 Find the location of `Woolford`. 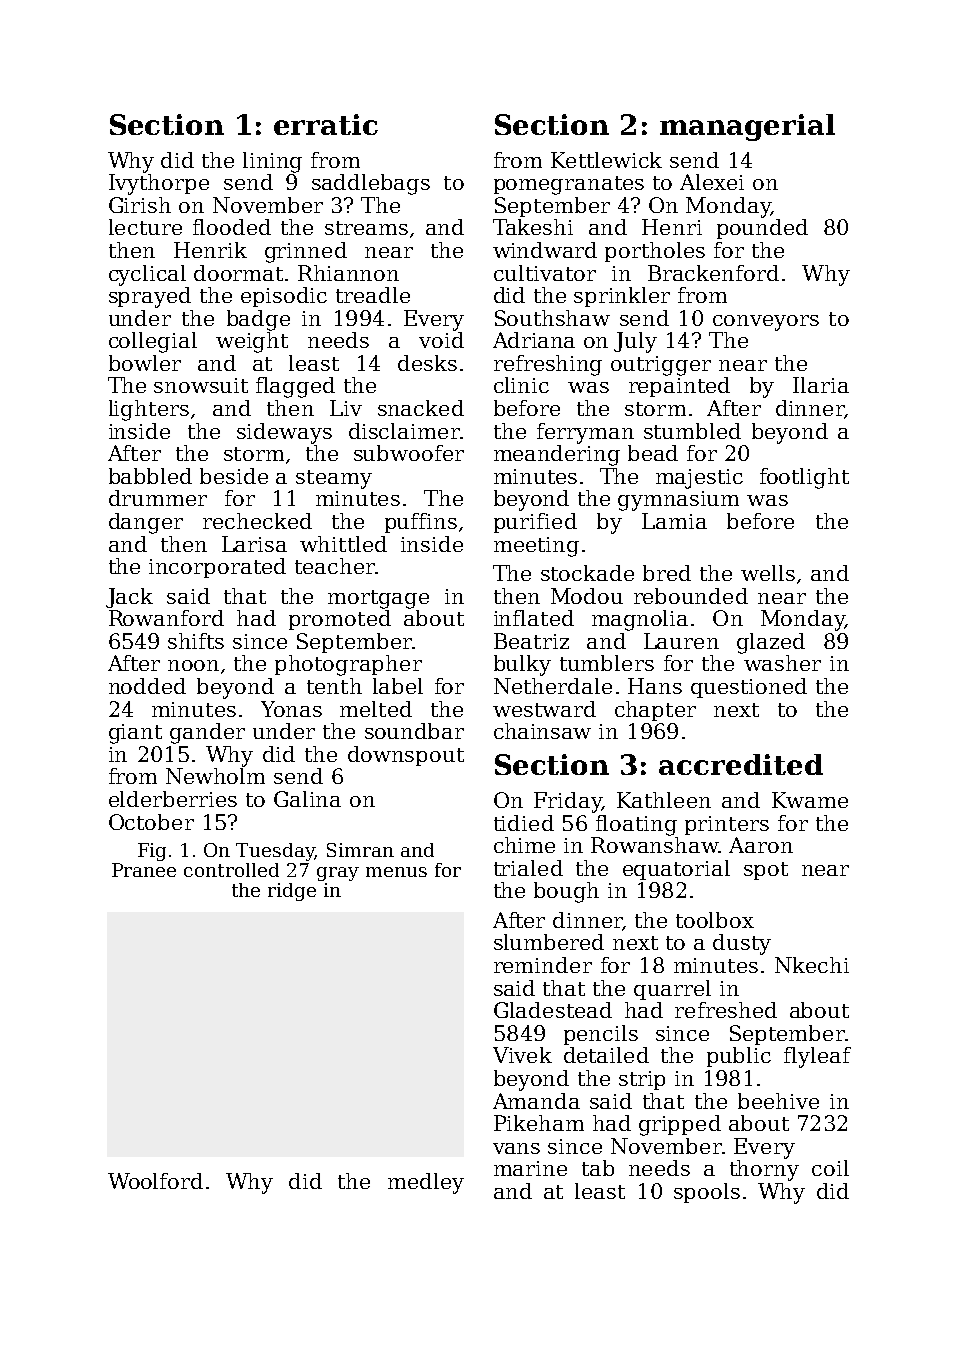

Woolford is located at coordinates (155, 1181).
